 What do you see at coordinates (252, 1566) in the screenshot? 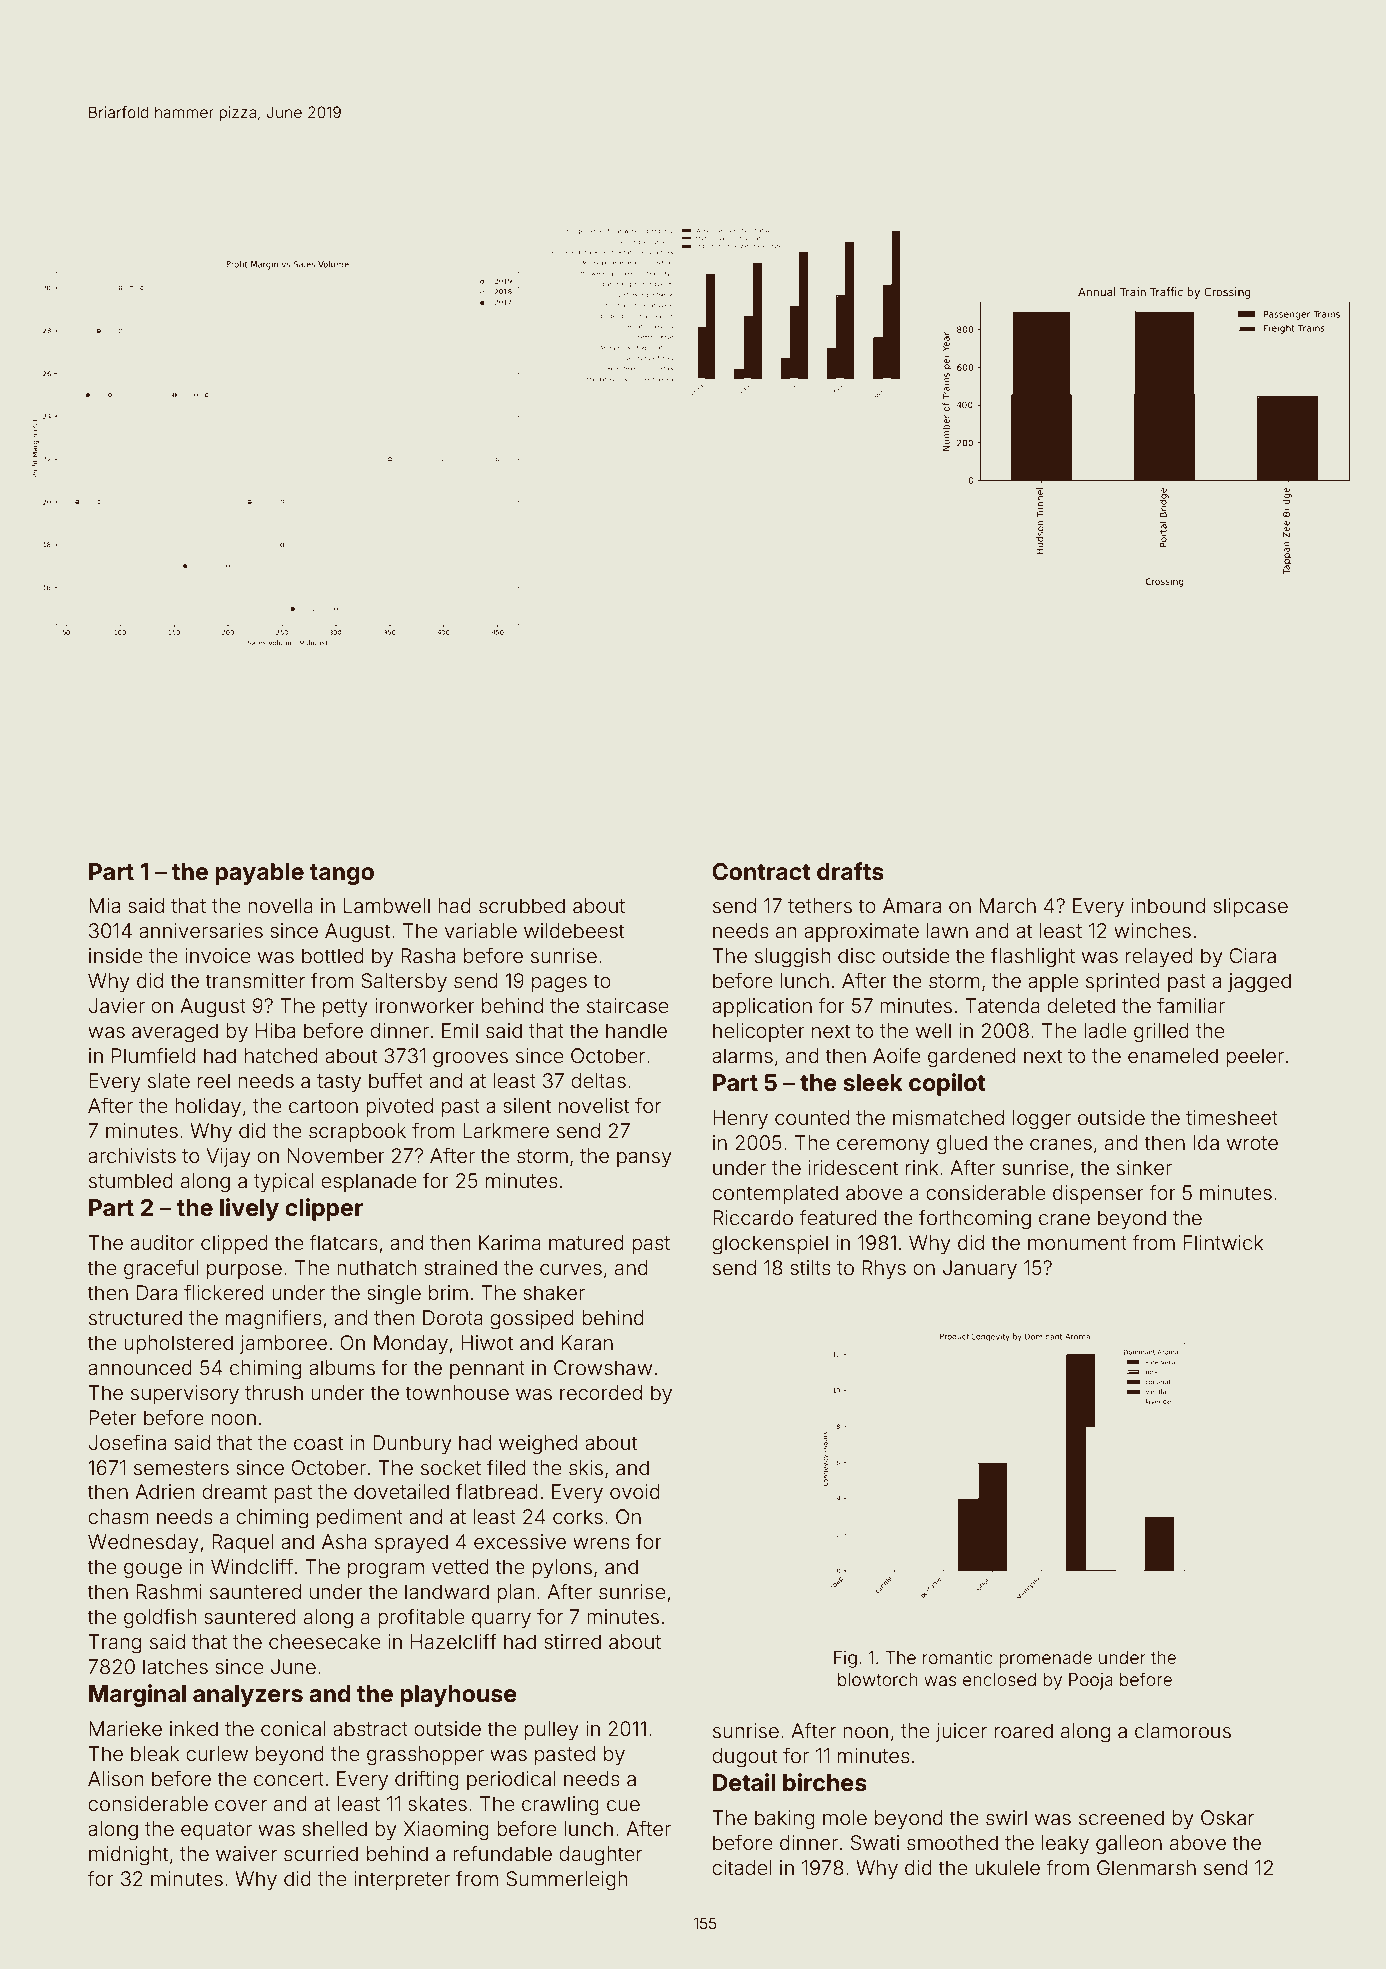
I see `Windcliff` at bounding box center [252, 1566].
